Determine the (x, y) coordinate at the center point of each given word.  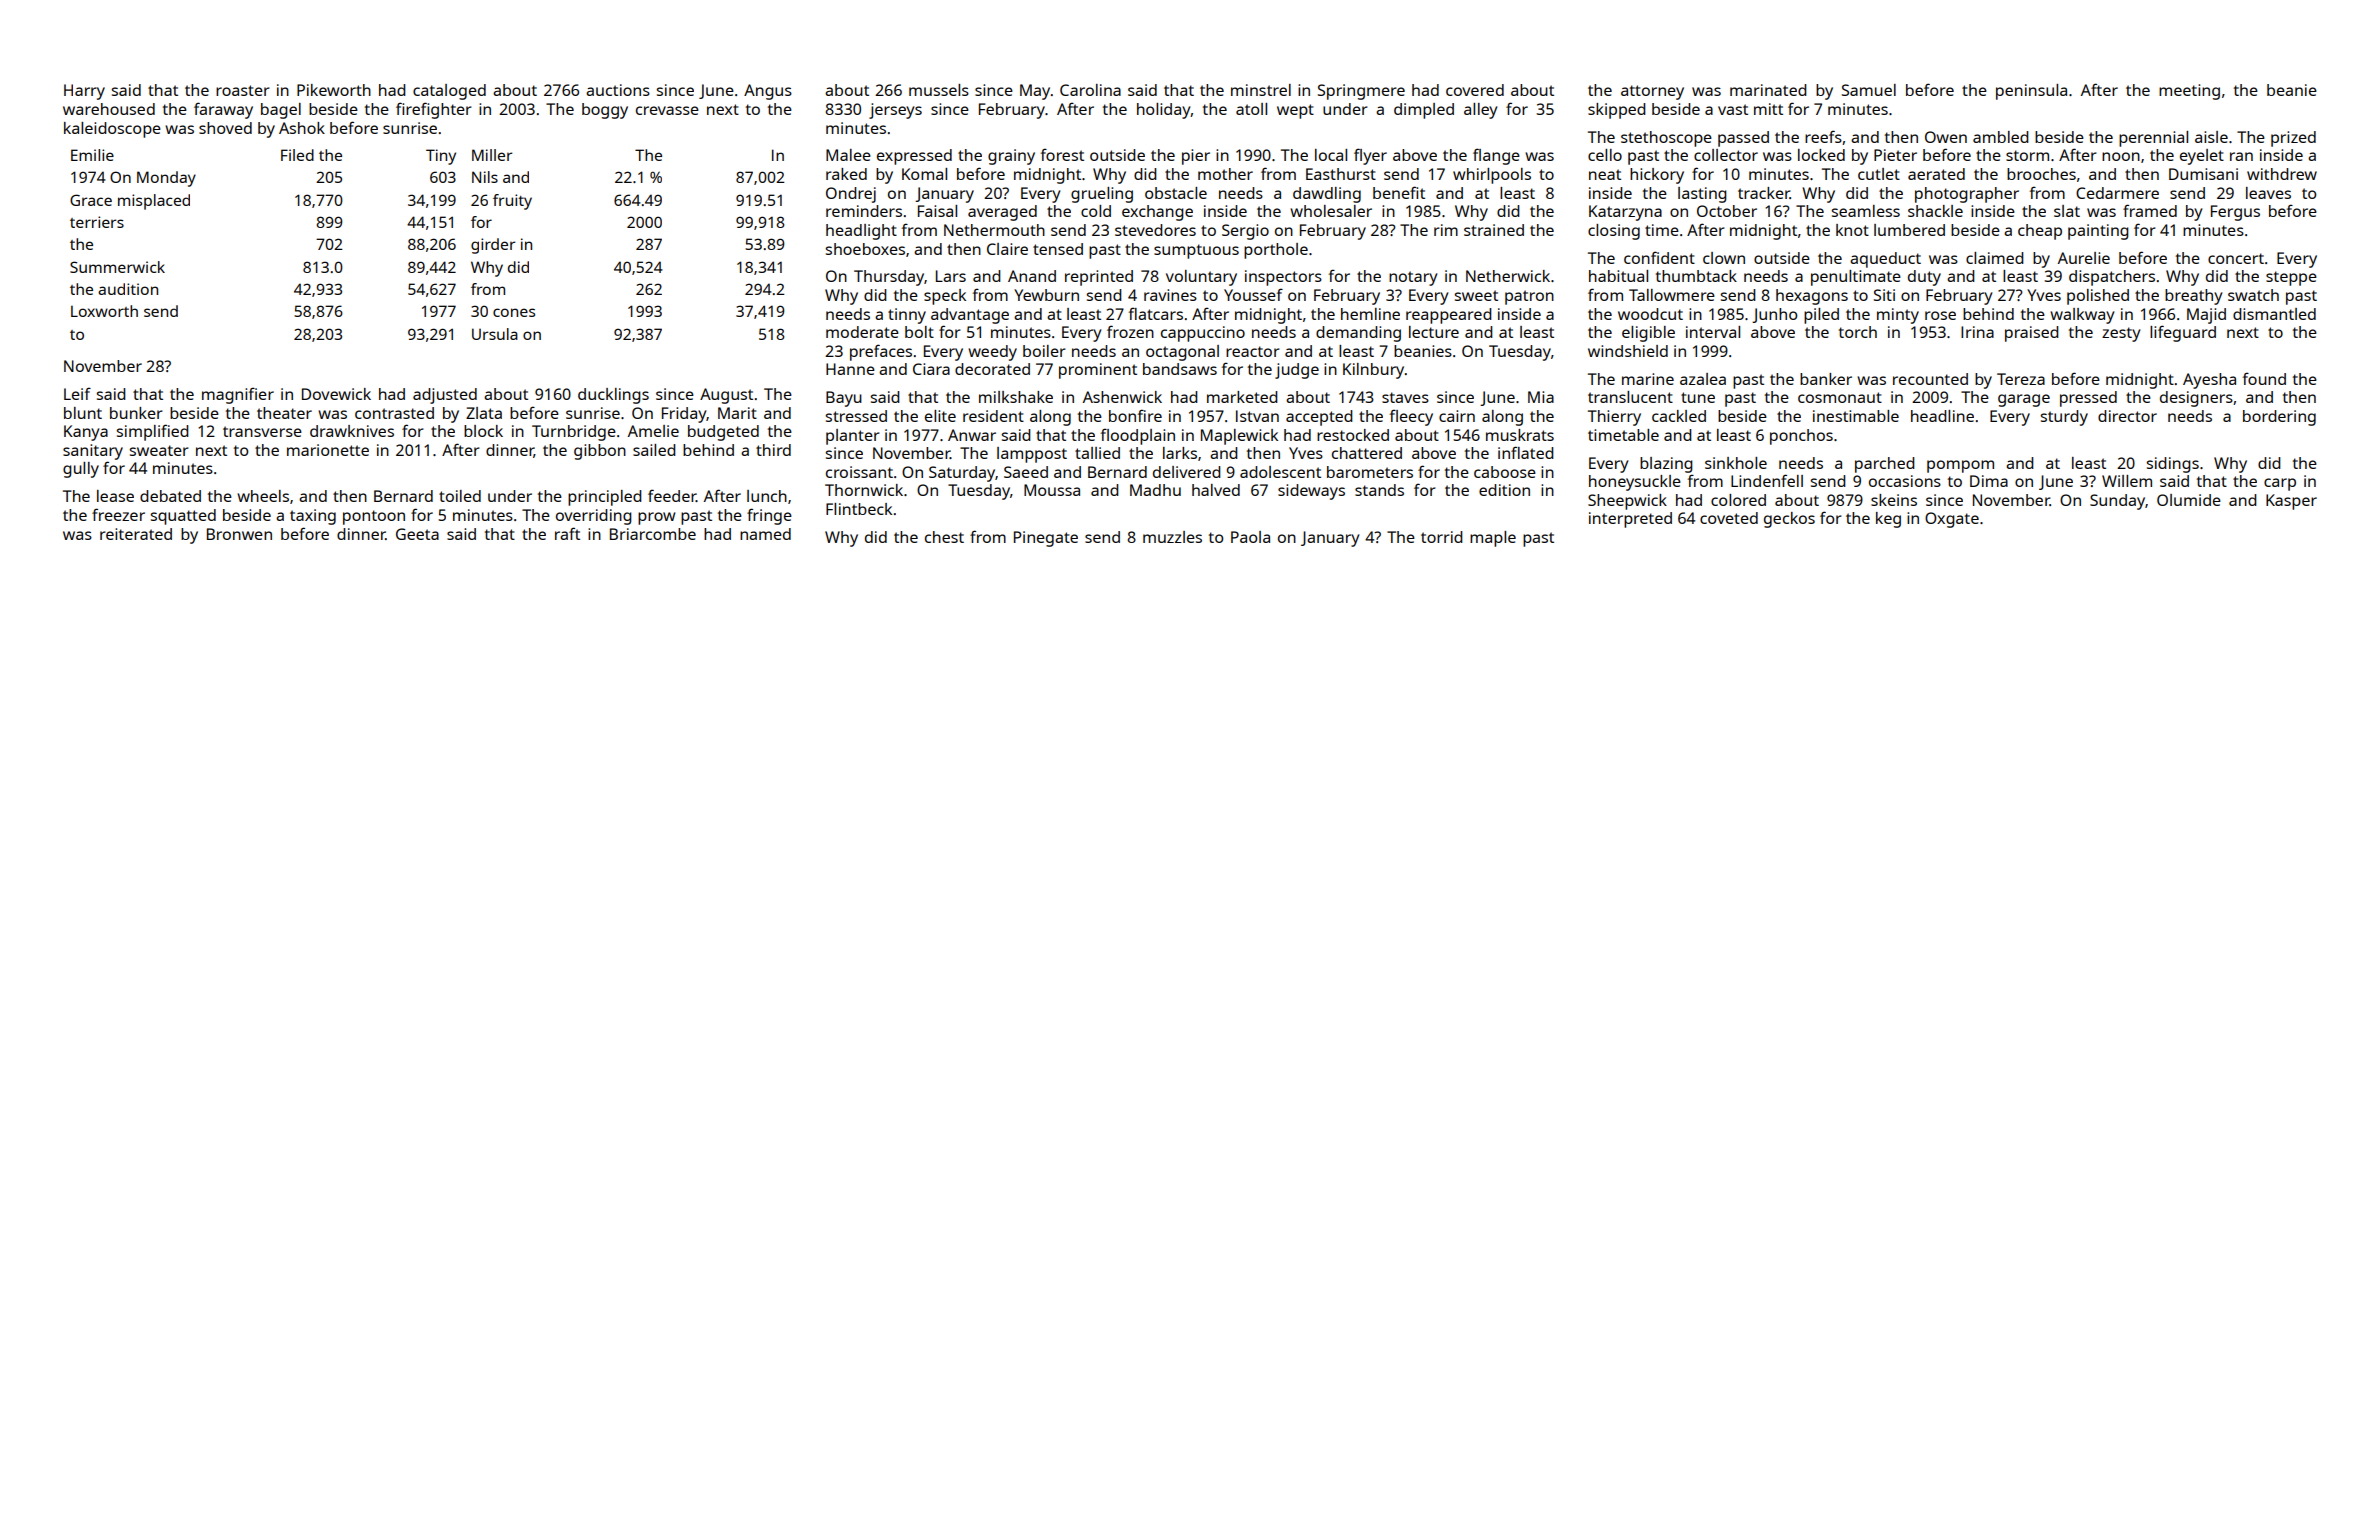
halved (1216, 490)
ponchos (1801, 437)
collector (1726, 155)
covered (1475, 90)
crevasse (667, 110)
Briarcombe (653, 534)
